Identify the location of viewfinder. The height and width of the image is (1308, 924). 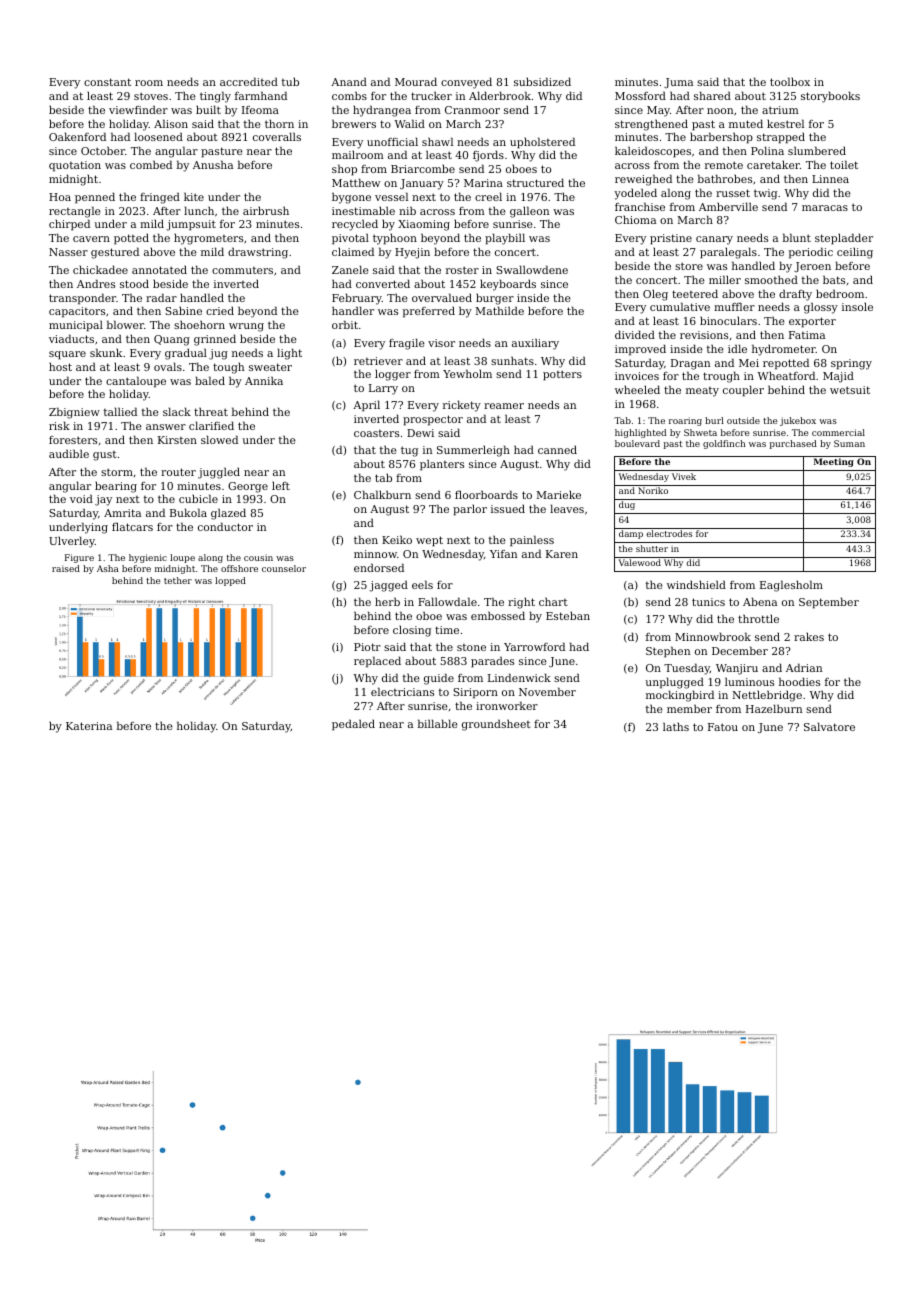
(138, 109).
